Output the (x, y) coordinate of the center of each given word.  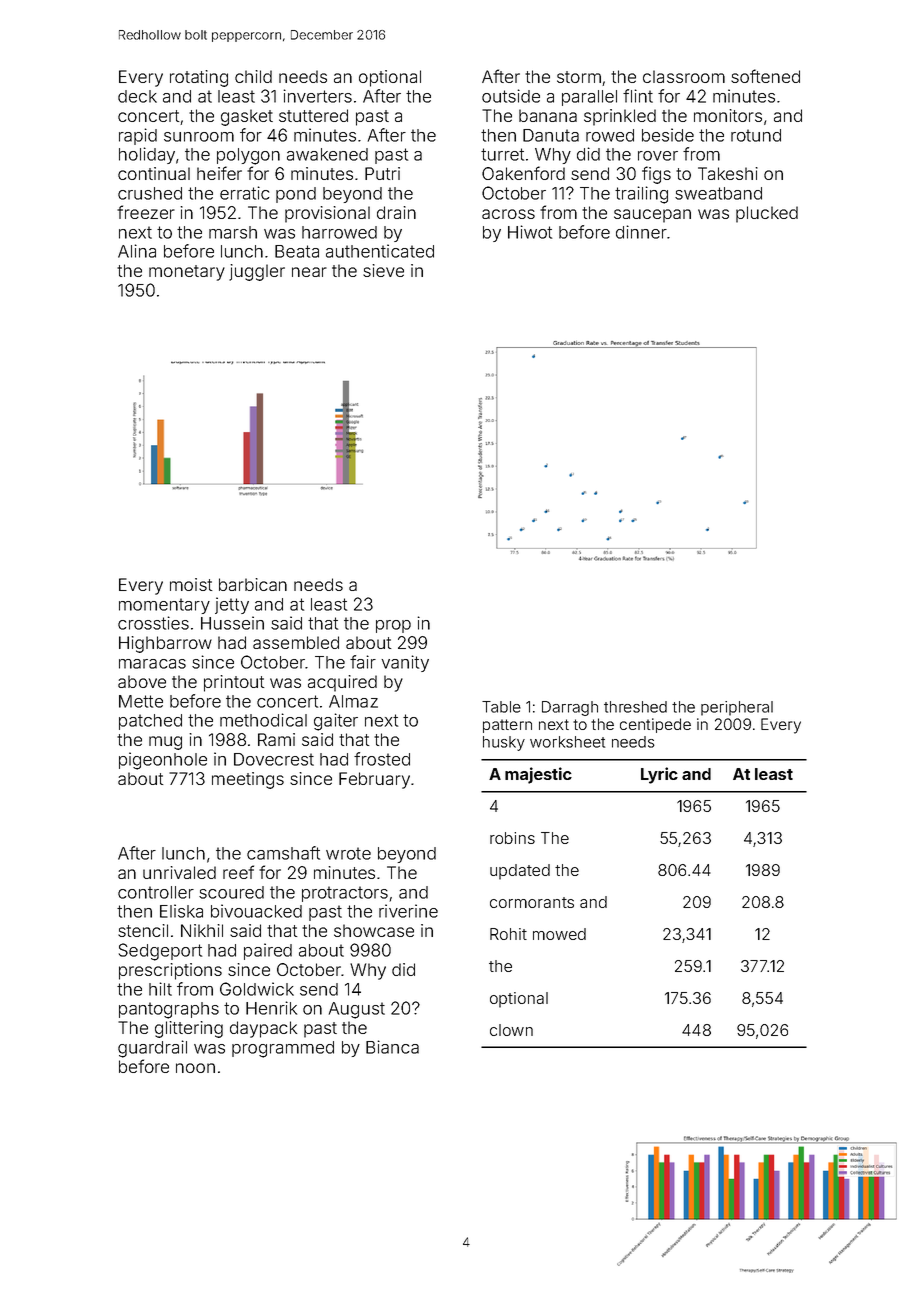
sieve (383, 270)
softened (765, 76)
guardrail (152, 1049)
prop (393, 626)
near (309, 272)
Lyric (659, 775)
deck (137, 96)
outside (511, 96)
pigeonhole (163, 761)
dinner (641, 232)
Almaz (353, 701)
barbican (253, 584)
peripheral (737, 708)
